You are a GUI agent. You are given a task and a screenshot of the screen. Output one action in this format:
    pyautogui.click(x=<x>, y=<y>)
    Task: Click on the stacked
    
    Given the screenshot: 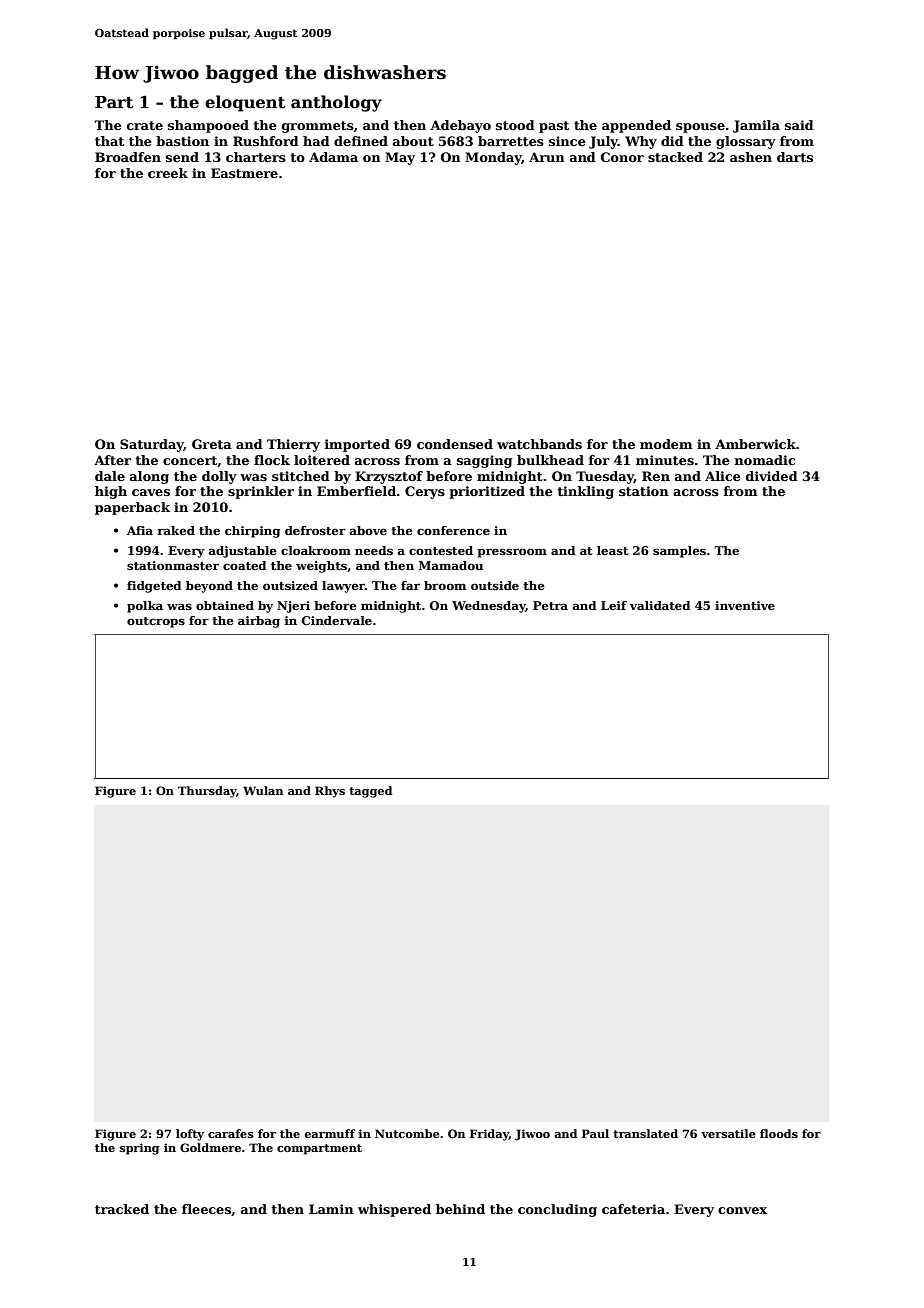 What is the action you would take?
    pyautogui.click(x=675, y=157)
